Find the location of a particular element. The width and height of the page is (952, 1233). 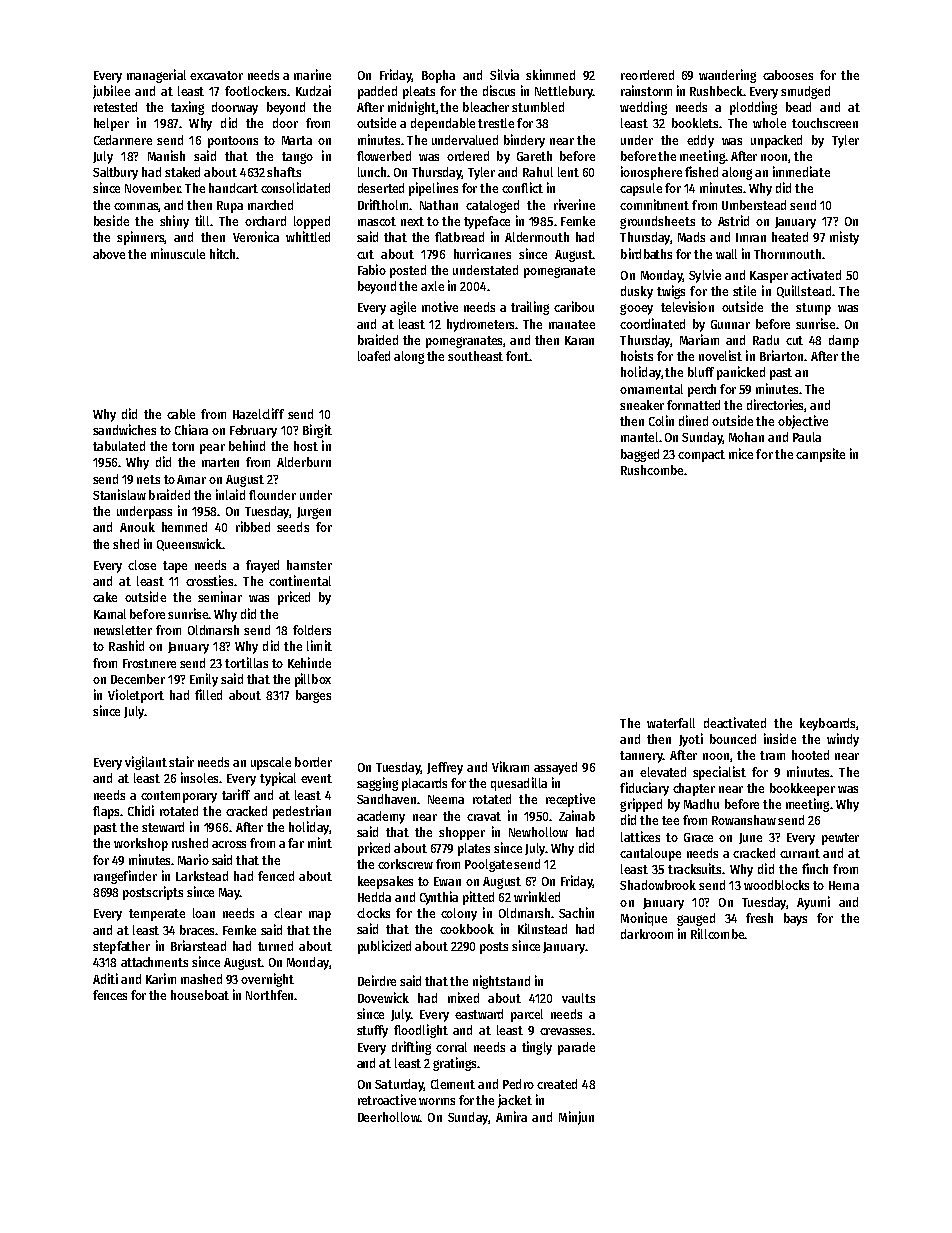

specialist is located at coordinates (719, 773).
